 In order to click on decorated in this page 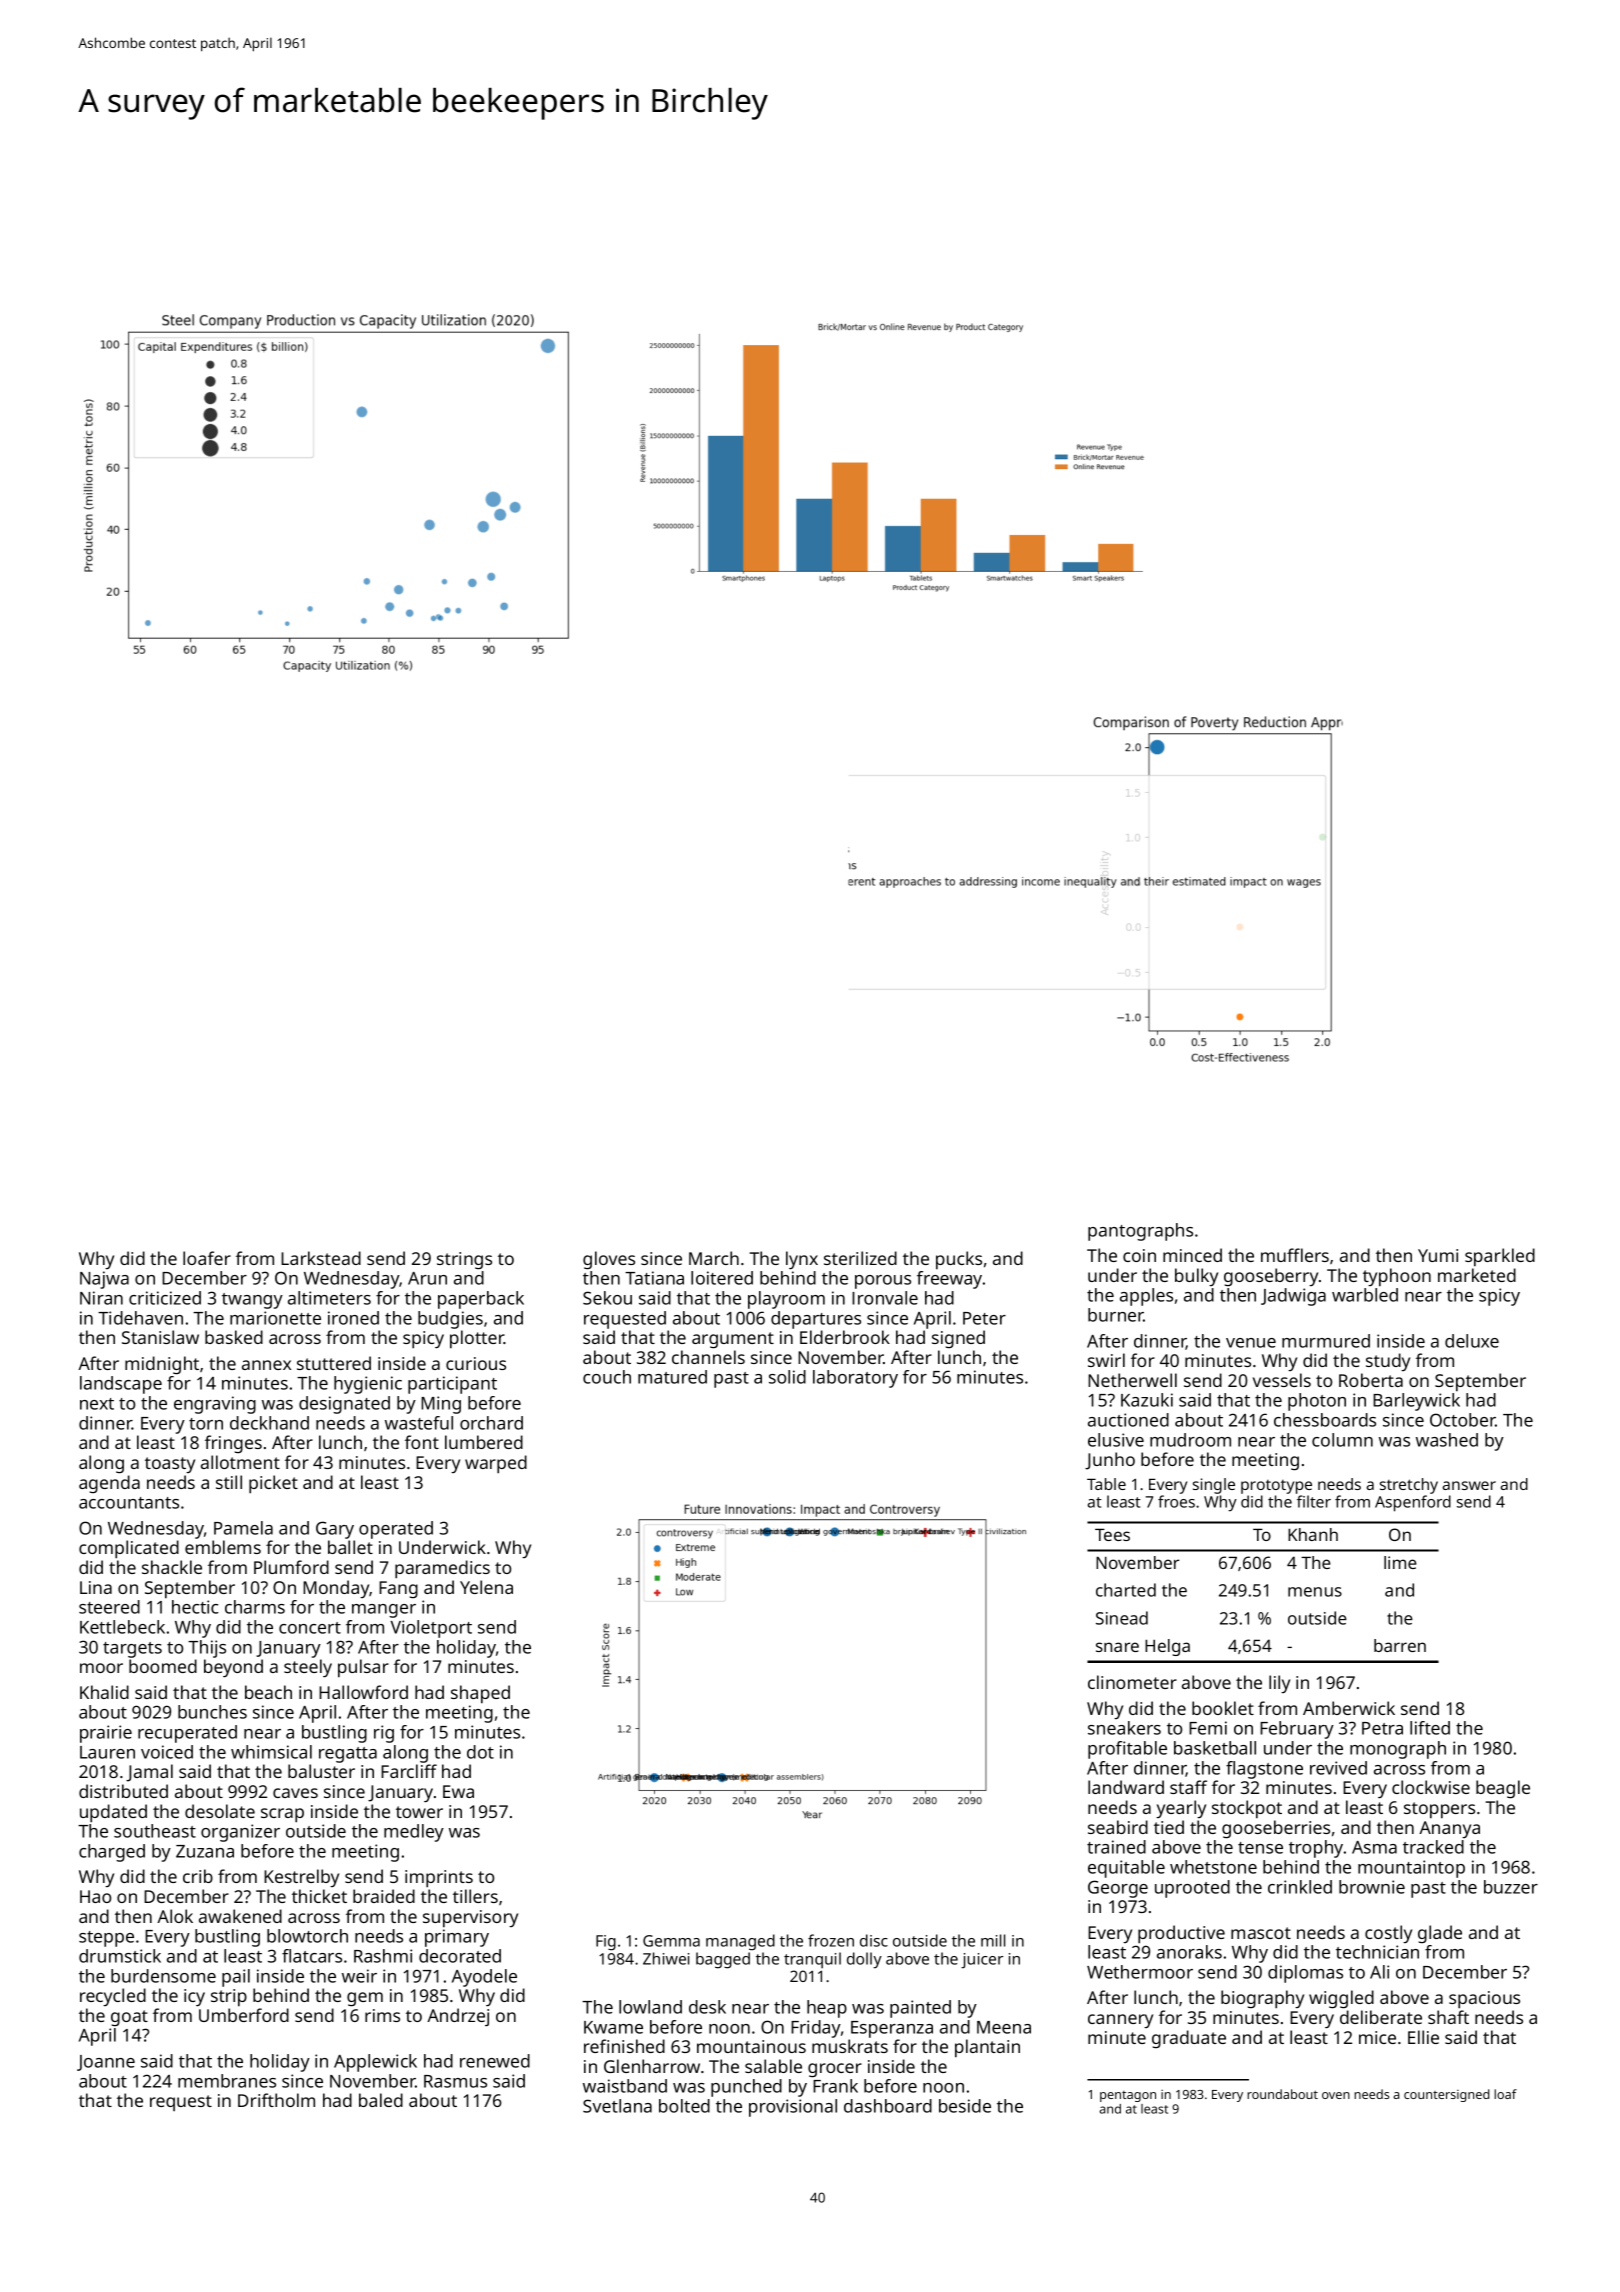, I will do `click(460, 1956)`.
